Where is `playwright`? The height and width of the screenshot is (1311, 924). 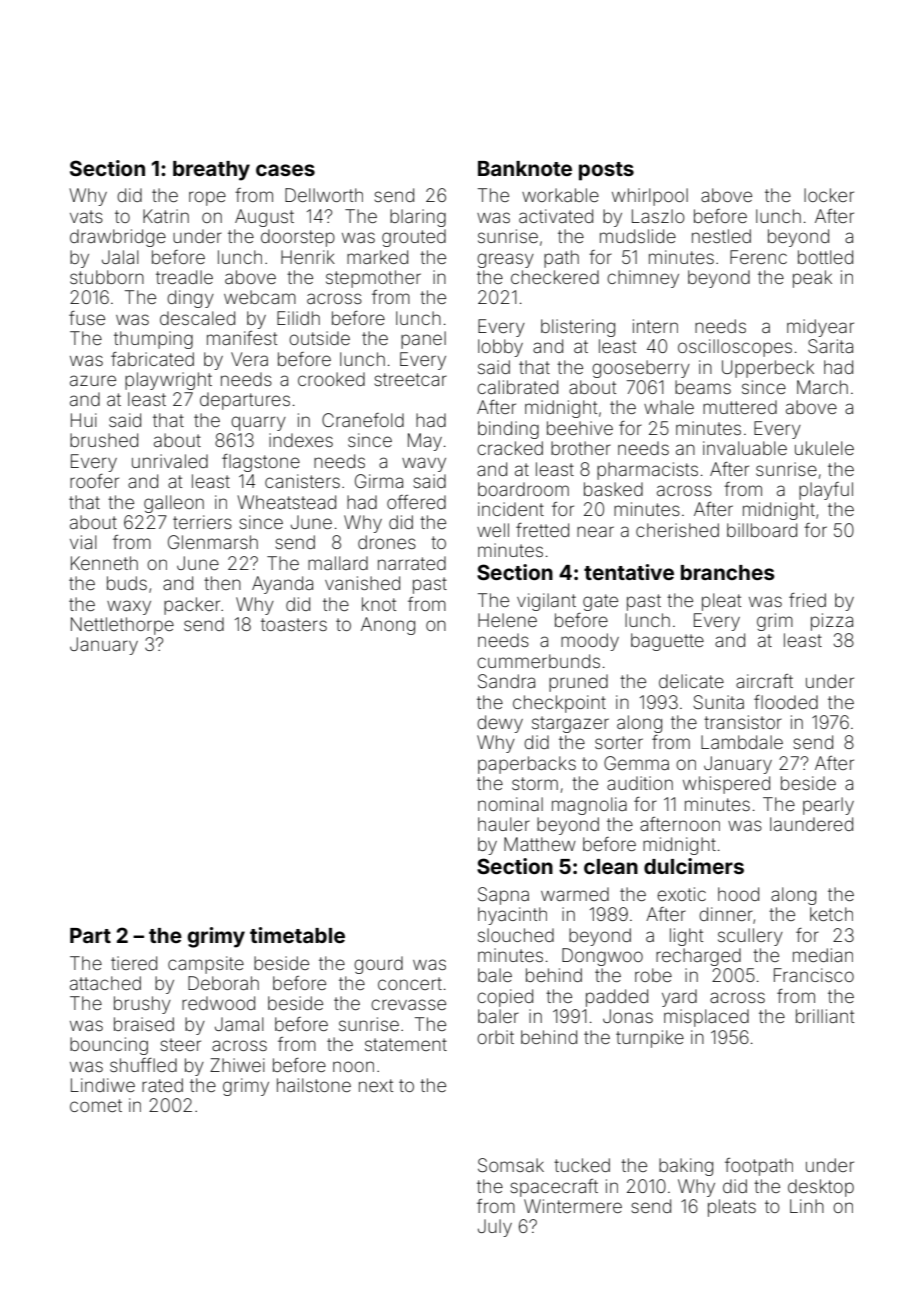 playwright is located at coordinates (168, 381).
